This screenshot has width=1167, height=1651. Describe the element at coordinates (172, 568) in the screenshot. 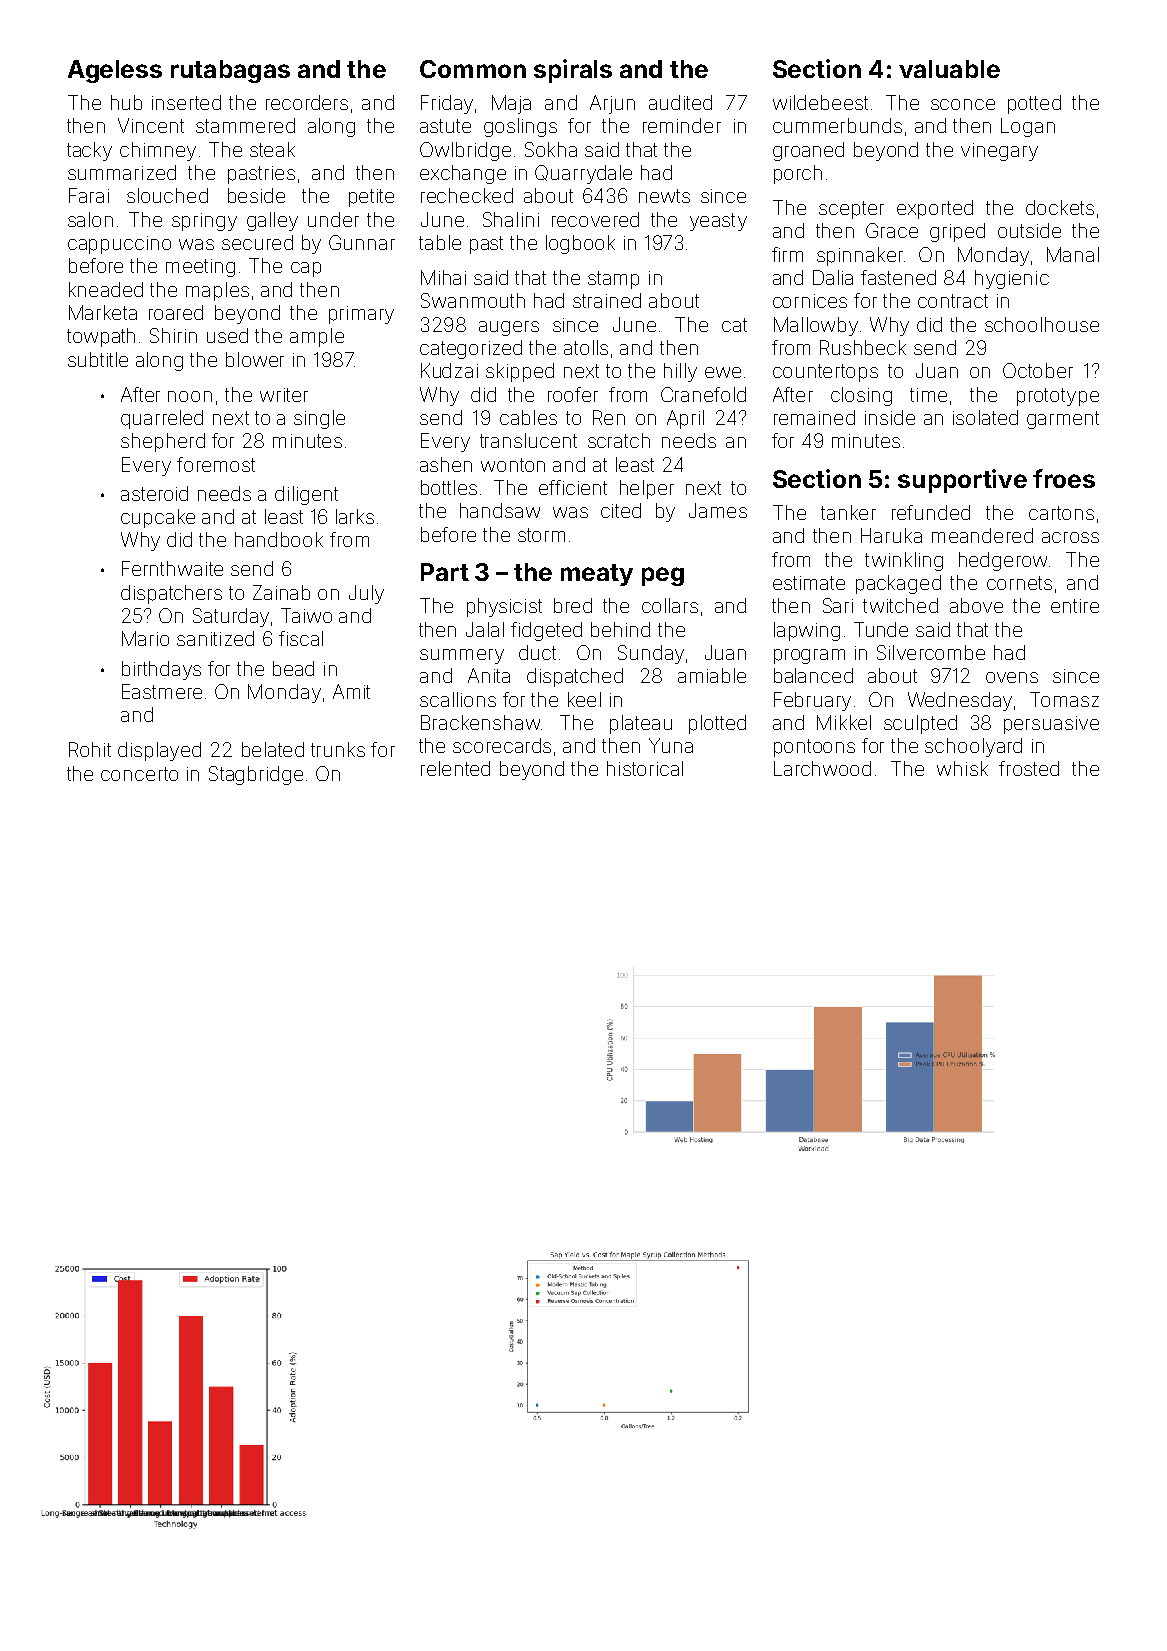

I see `Fernthwaite` at that location.
